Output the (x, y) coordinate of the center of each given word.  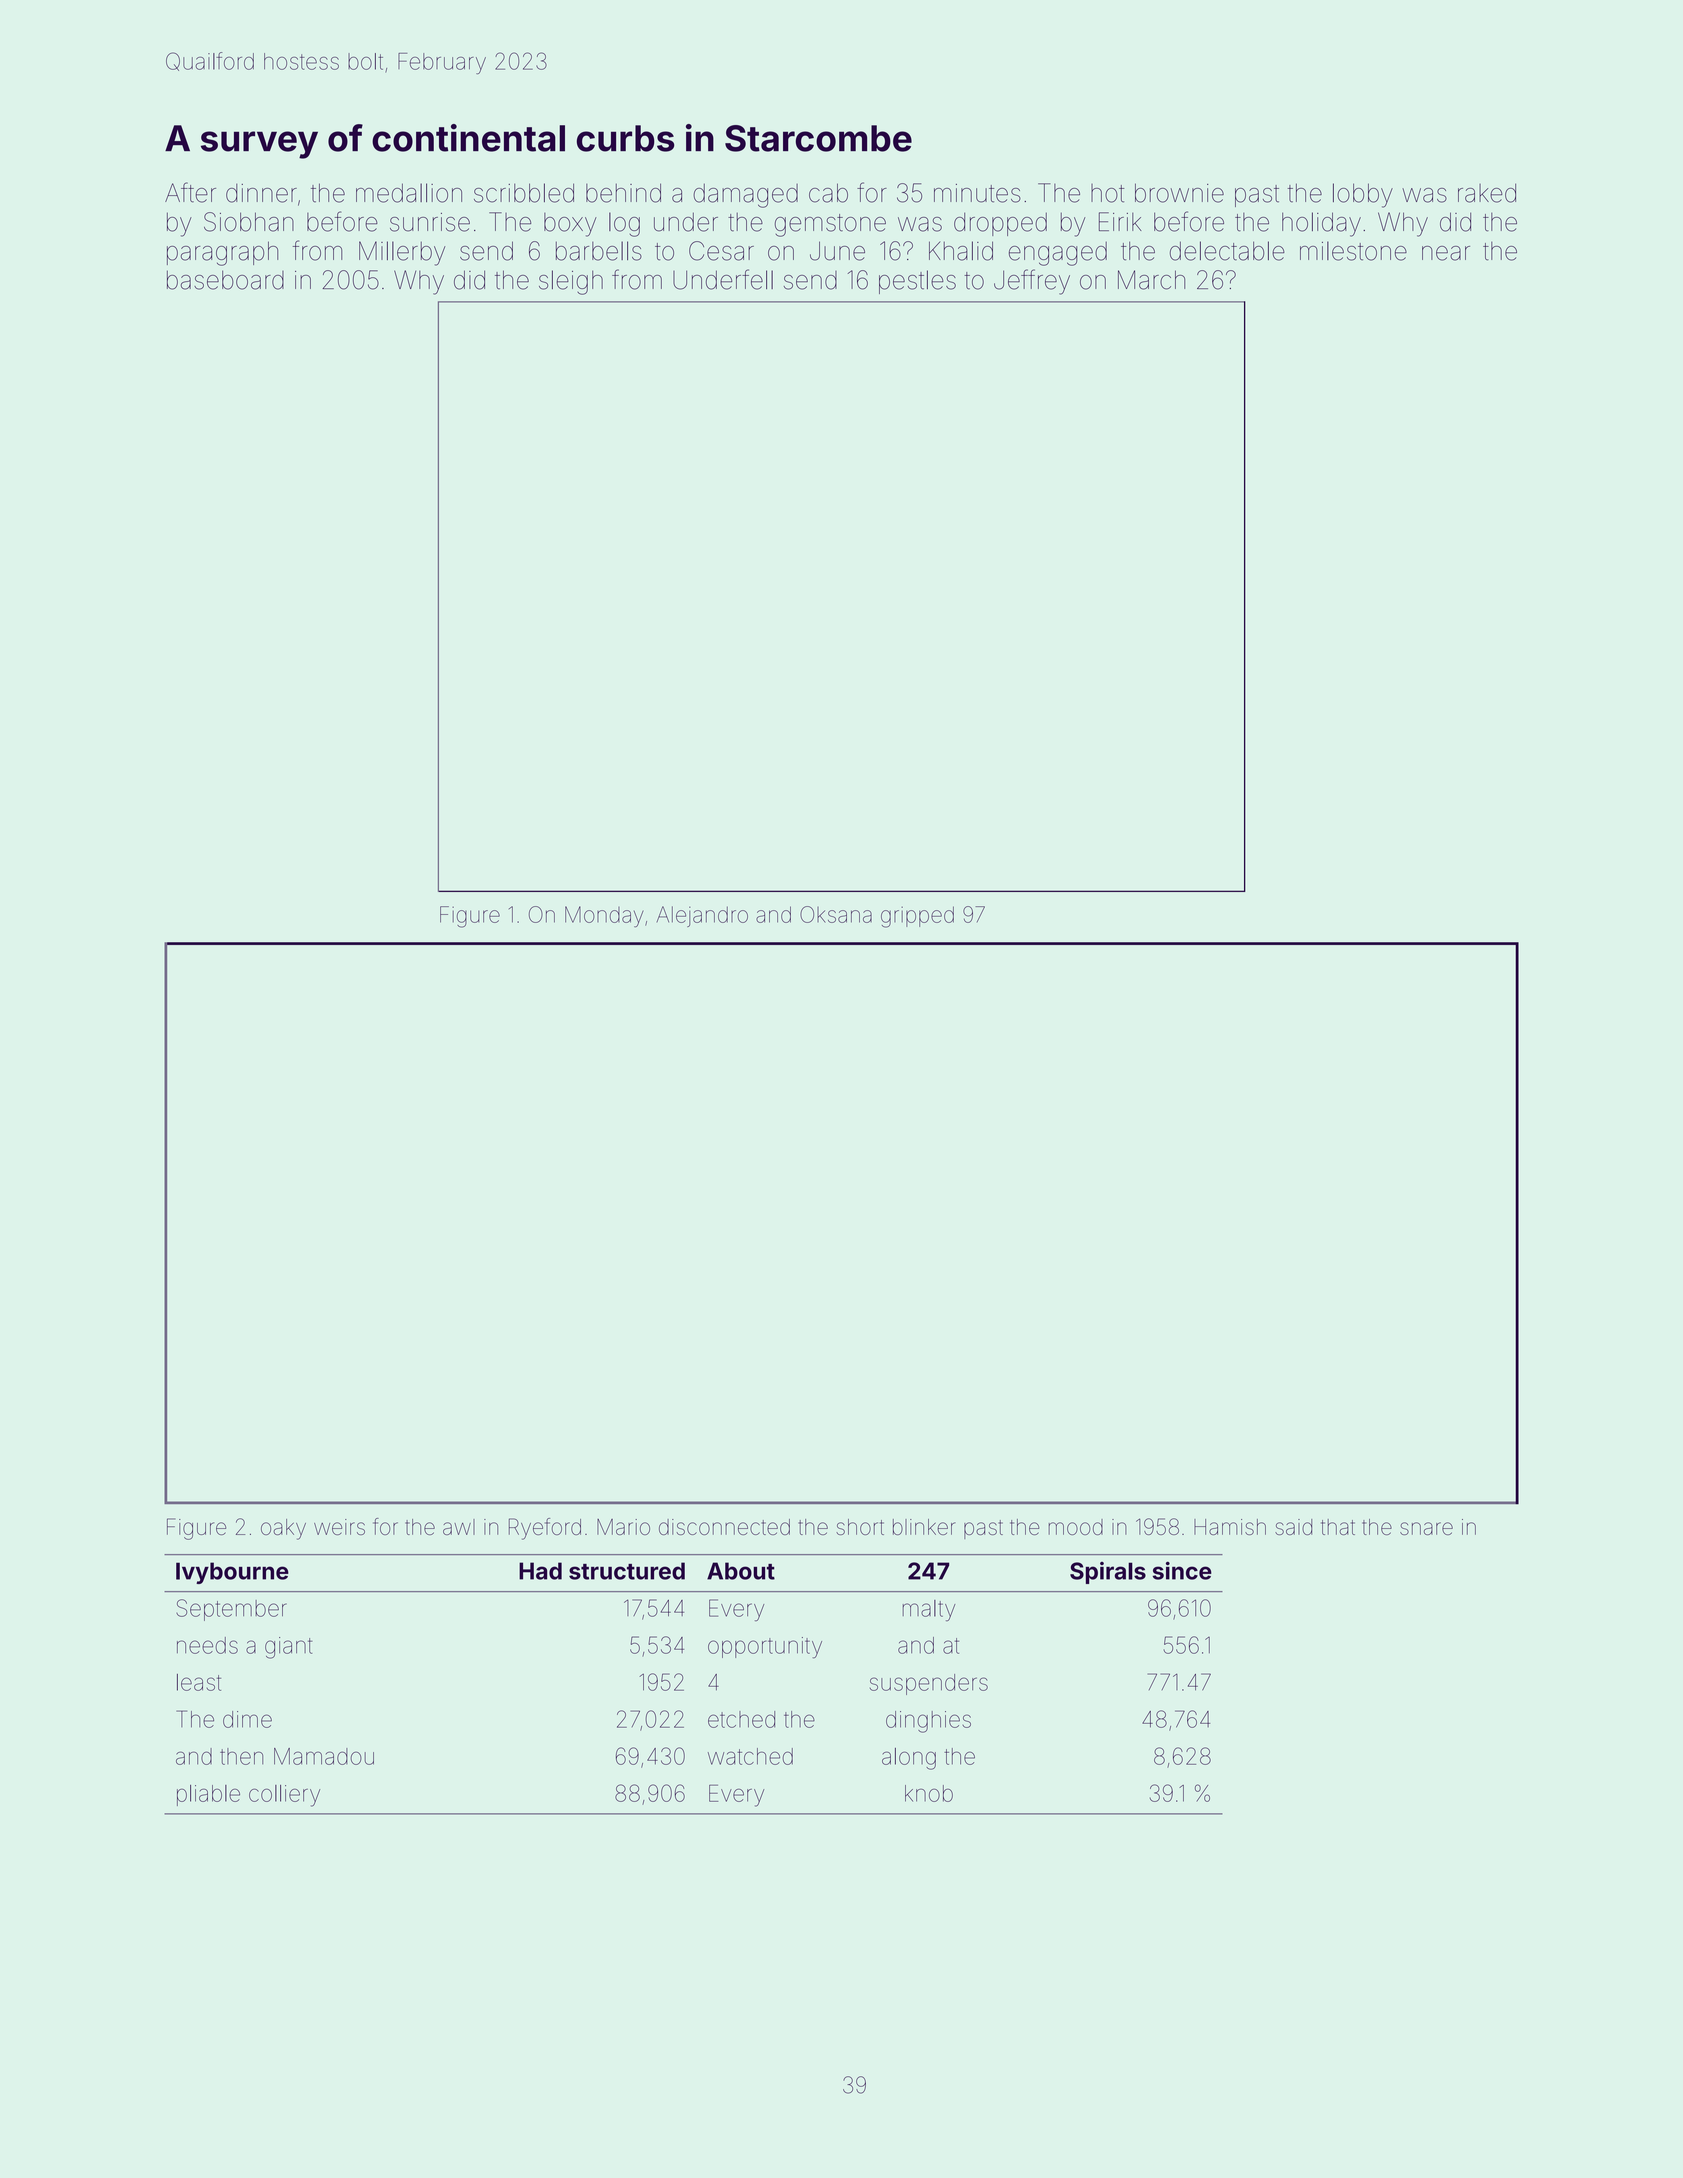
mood (1076, 1527)
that (1338, 1527)
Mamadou (324, 1756)
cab (828, 193)
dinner (261, 193)
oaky (283, 1529)
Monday (604, 916)
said (1293, 1527)
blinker (924, 1527)
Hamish (1230, 1527)
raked (1487, 193)
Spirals (1108, 1573)
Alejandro (702, 916)
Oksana (836, 914)
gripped (917, 917)
